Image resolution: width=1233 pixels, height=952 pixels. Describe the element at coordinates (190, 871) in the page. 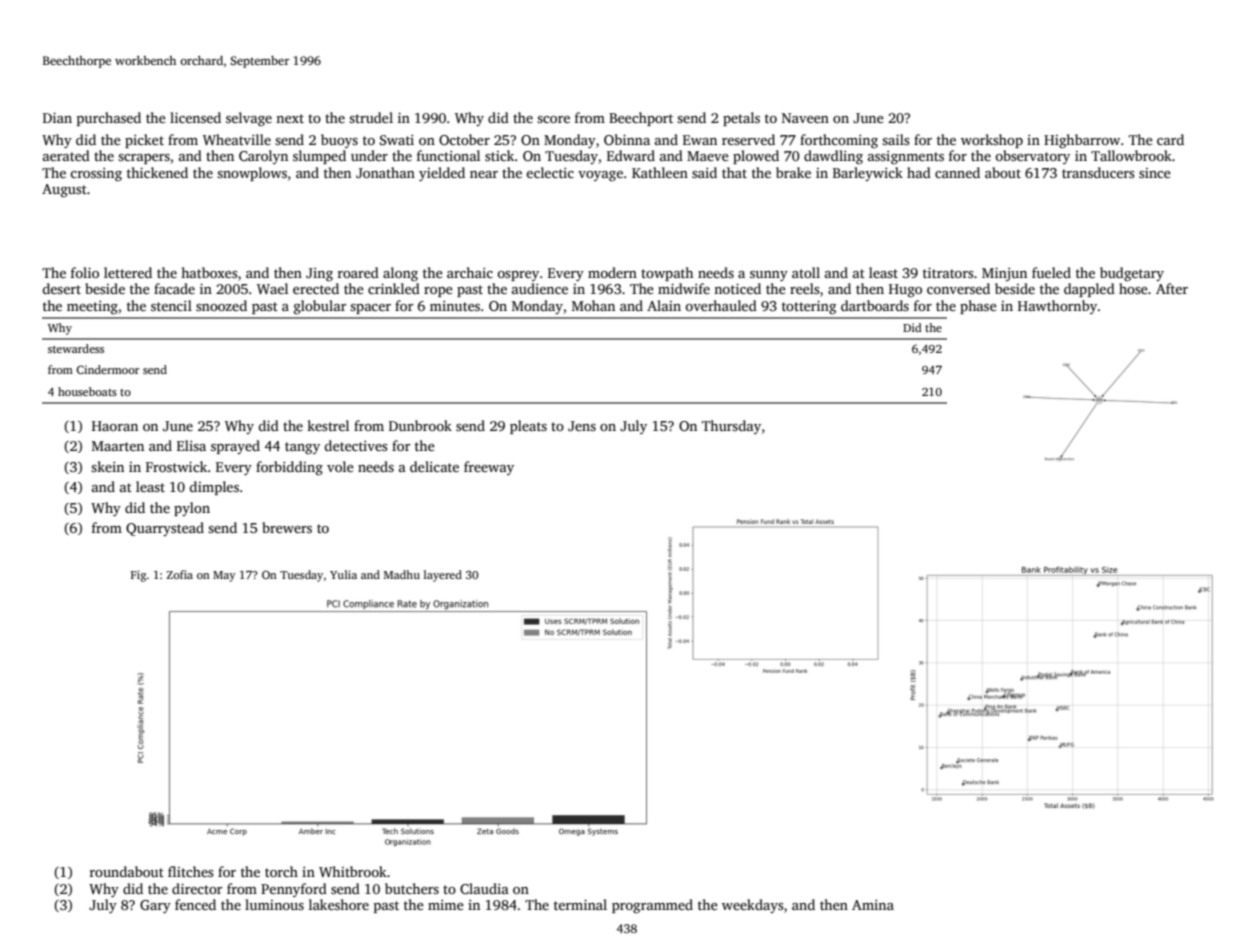

I see `flitches` at that location.
